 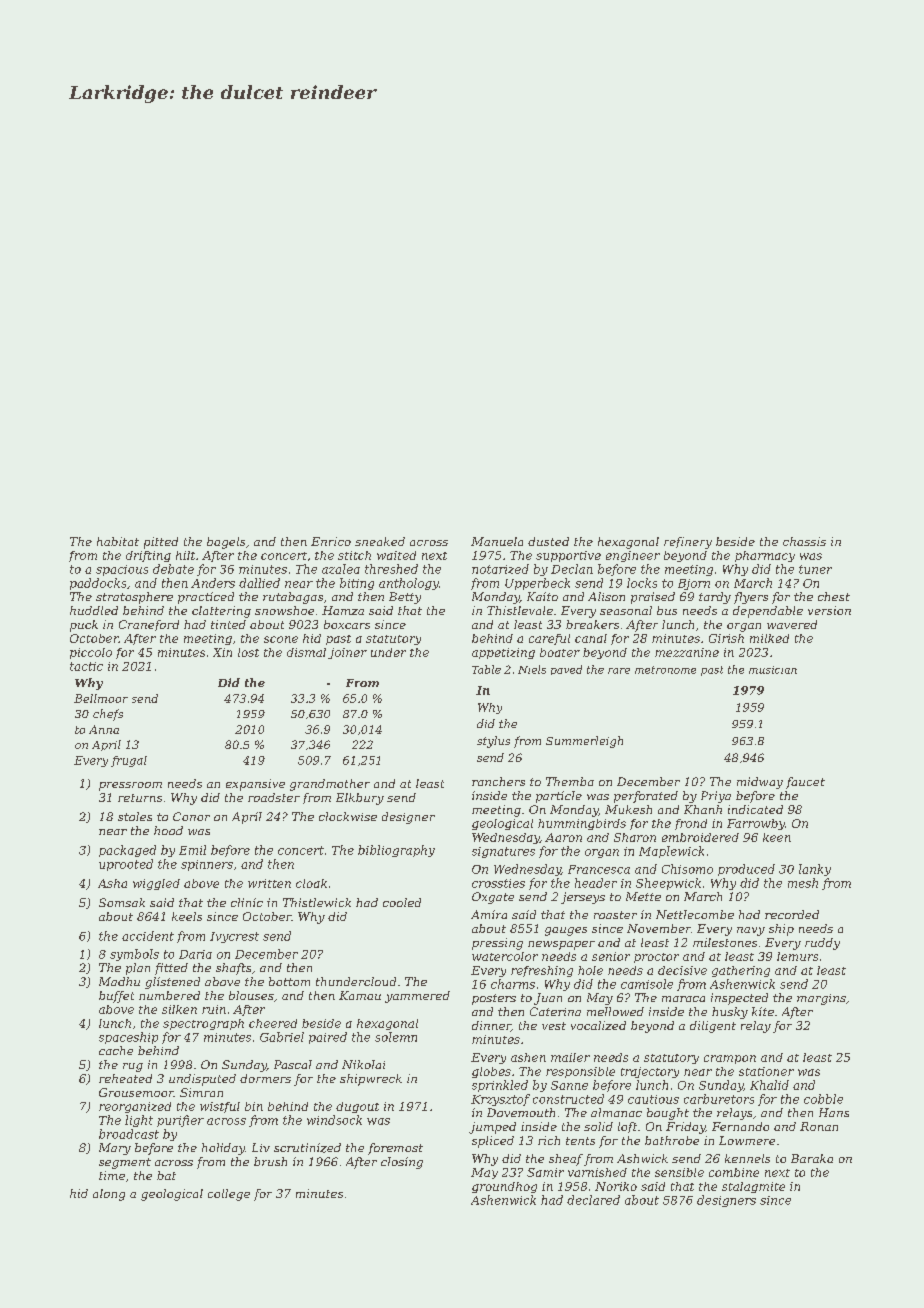 What do you see at coordinates (498, 781) in the screenshot?
I see `ranchers` at bounding box center [498, 781].
